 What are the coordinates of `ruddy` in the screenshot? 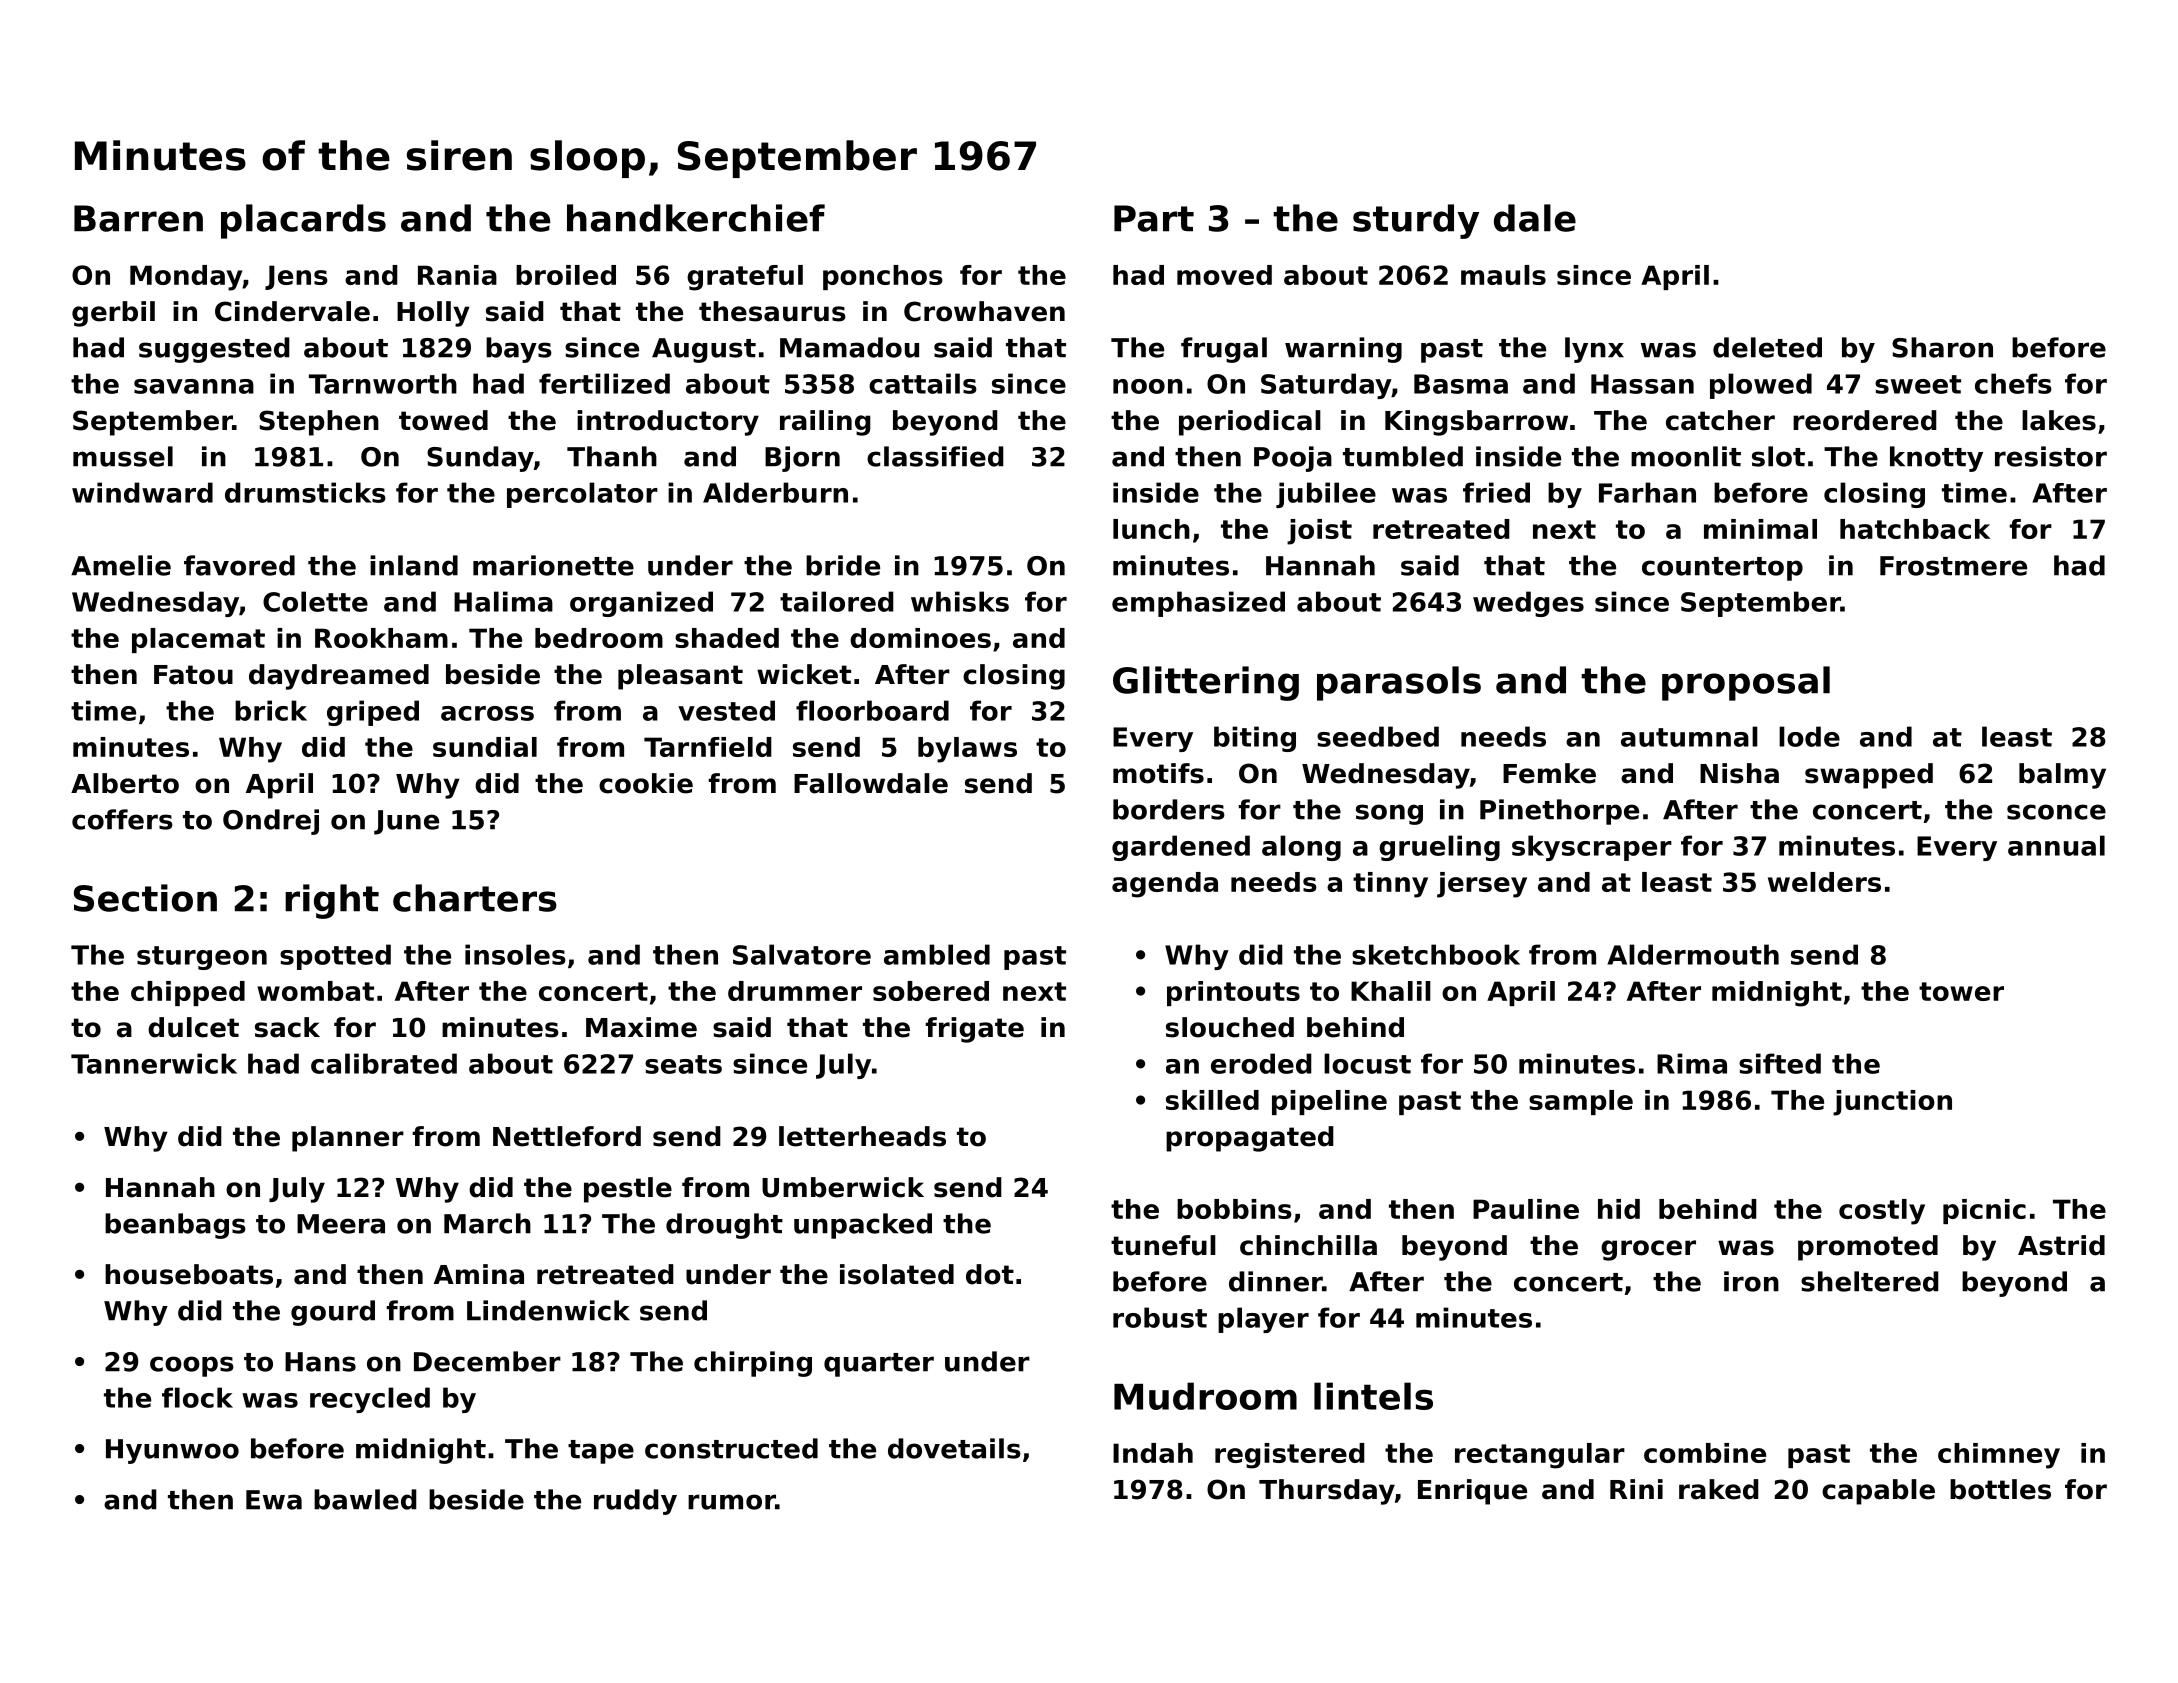 It's located at (635, 1502).
